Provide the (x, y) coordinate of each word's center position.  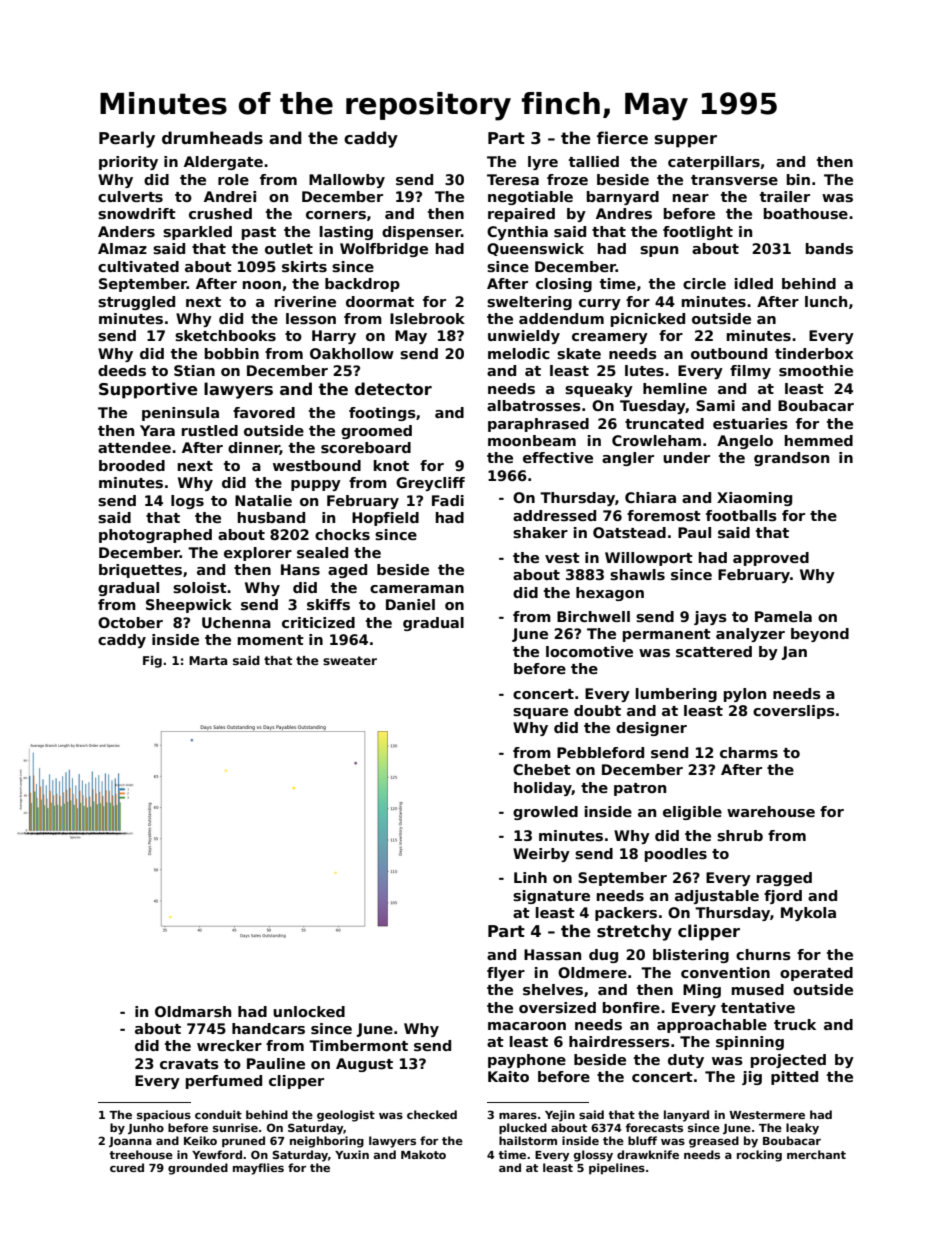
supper (686, 141)
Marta (208, 660)
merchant (816, 1154)
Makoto (423, 1154)
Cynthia (517, 233)
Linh (530, 877)
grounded (198, 1169)
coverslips (794, 712)
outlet (289, 248)
